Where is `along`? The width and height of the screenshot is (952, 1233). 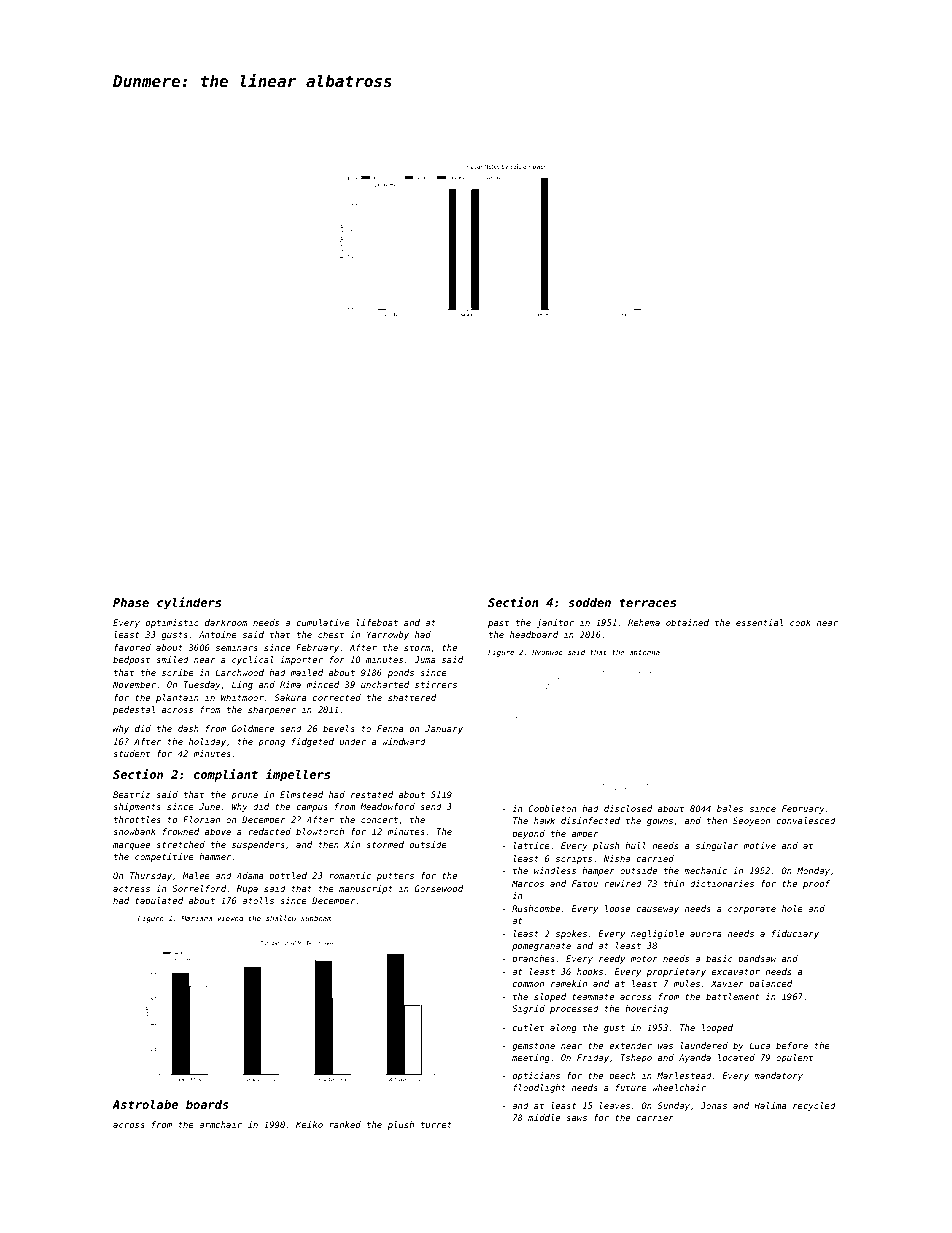 along is located at coordinates (563, 1028).
